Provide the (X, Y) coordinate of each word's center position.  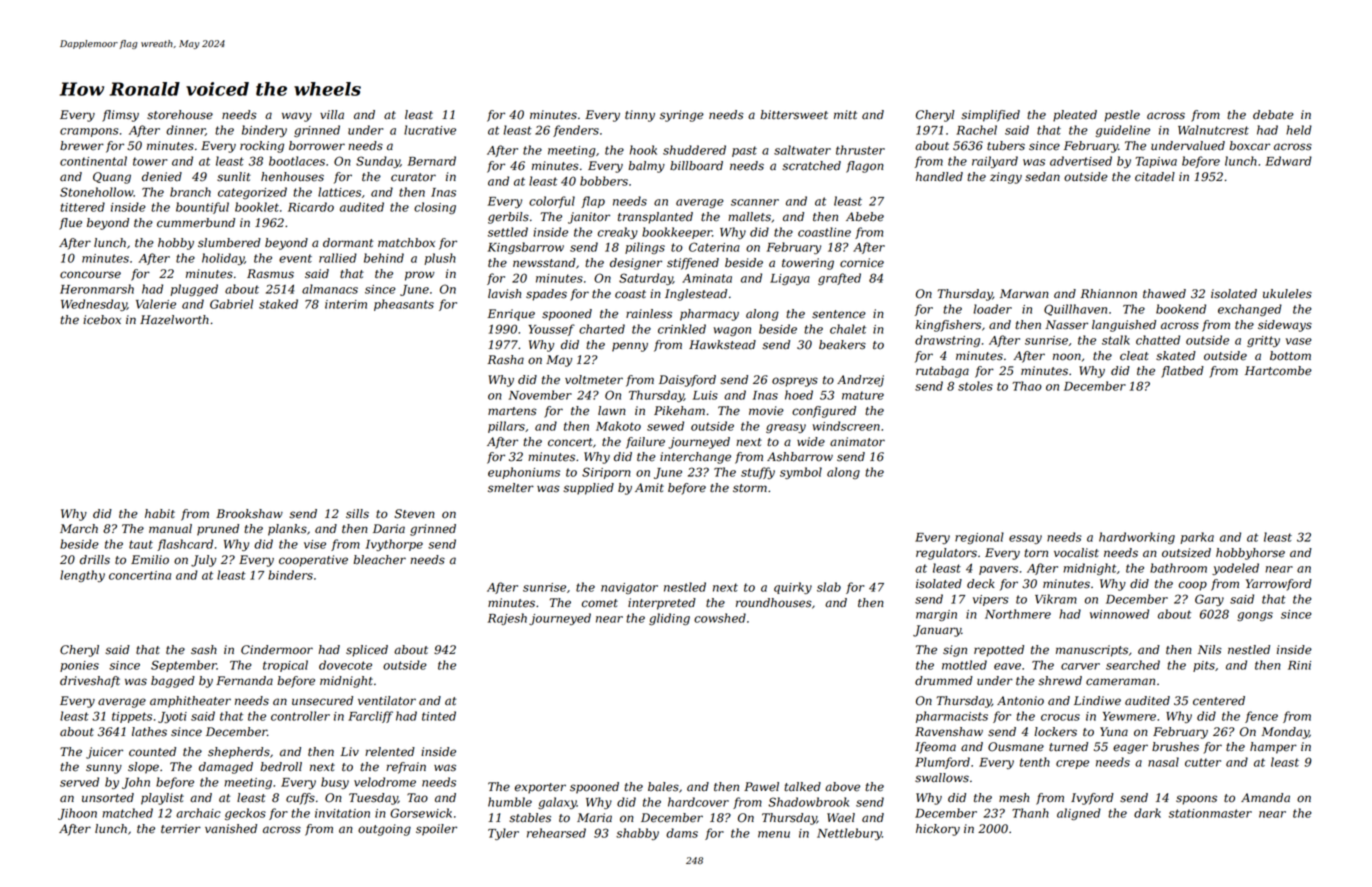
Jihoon (77, 814)
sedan (1042, 177)
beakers (842, 345)
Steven (414, 514)
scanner (755, 202)
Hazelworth (174, 320)
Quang (112, 178)
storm (750, 488)
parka (1197, 538)
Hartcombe (1278, 371)
